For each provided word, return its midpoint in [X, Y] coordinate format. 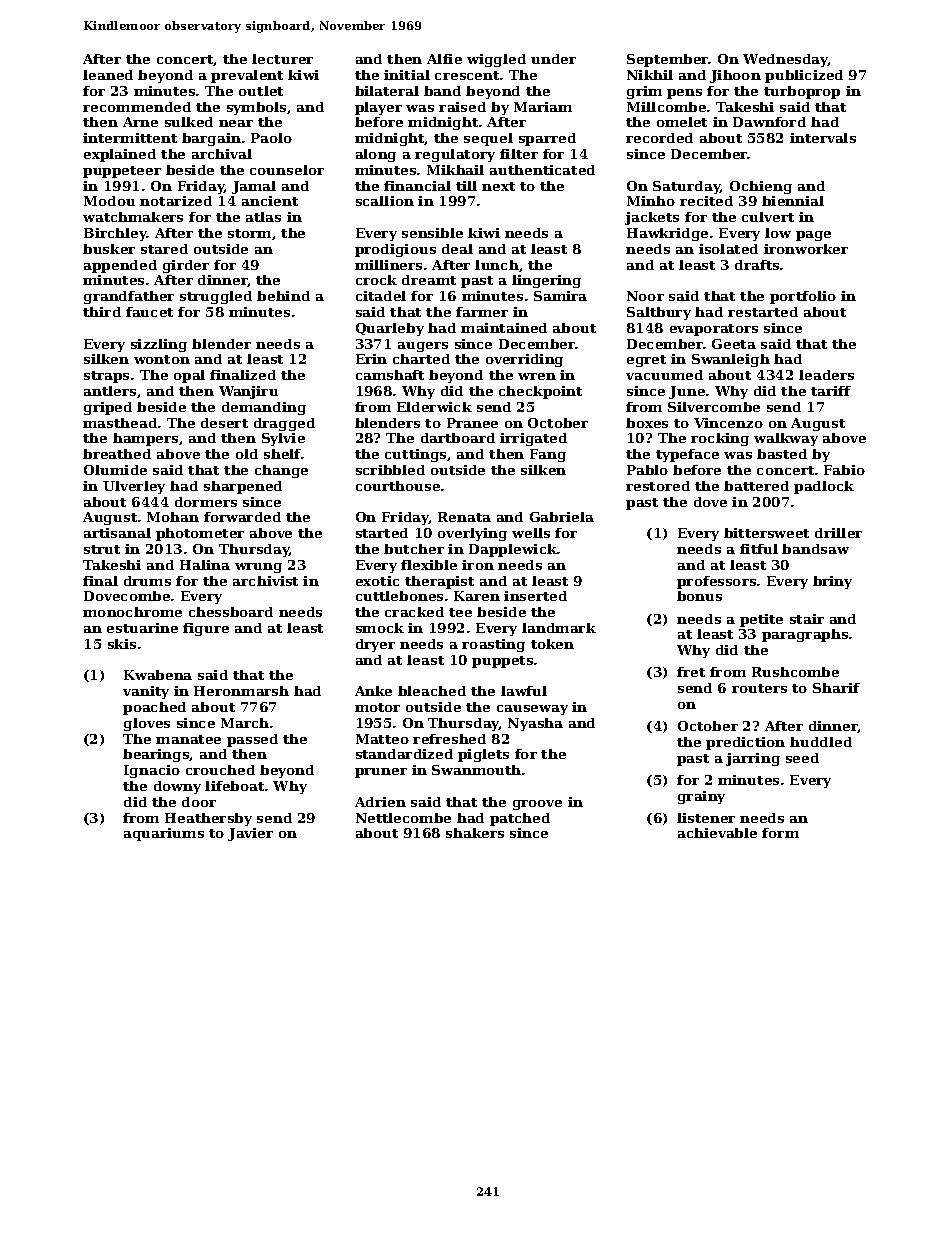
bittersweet [766, 533]
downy [177, 787]
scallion [385, 201]
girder [186, 266]
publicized [804, 76]
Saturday [687, 187]
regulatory [455, 155]
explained [120, 155]
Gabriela [562, 517]
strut [102, 549]
